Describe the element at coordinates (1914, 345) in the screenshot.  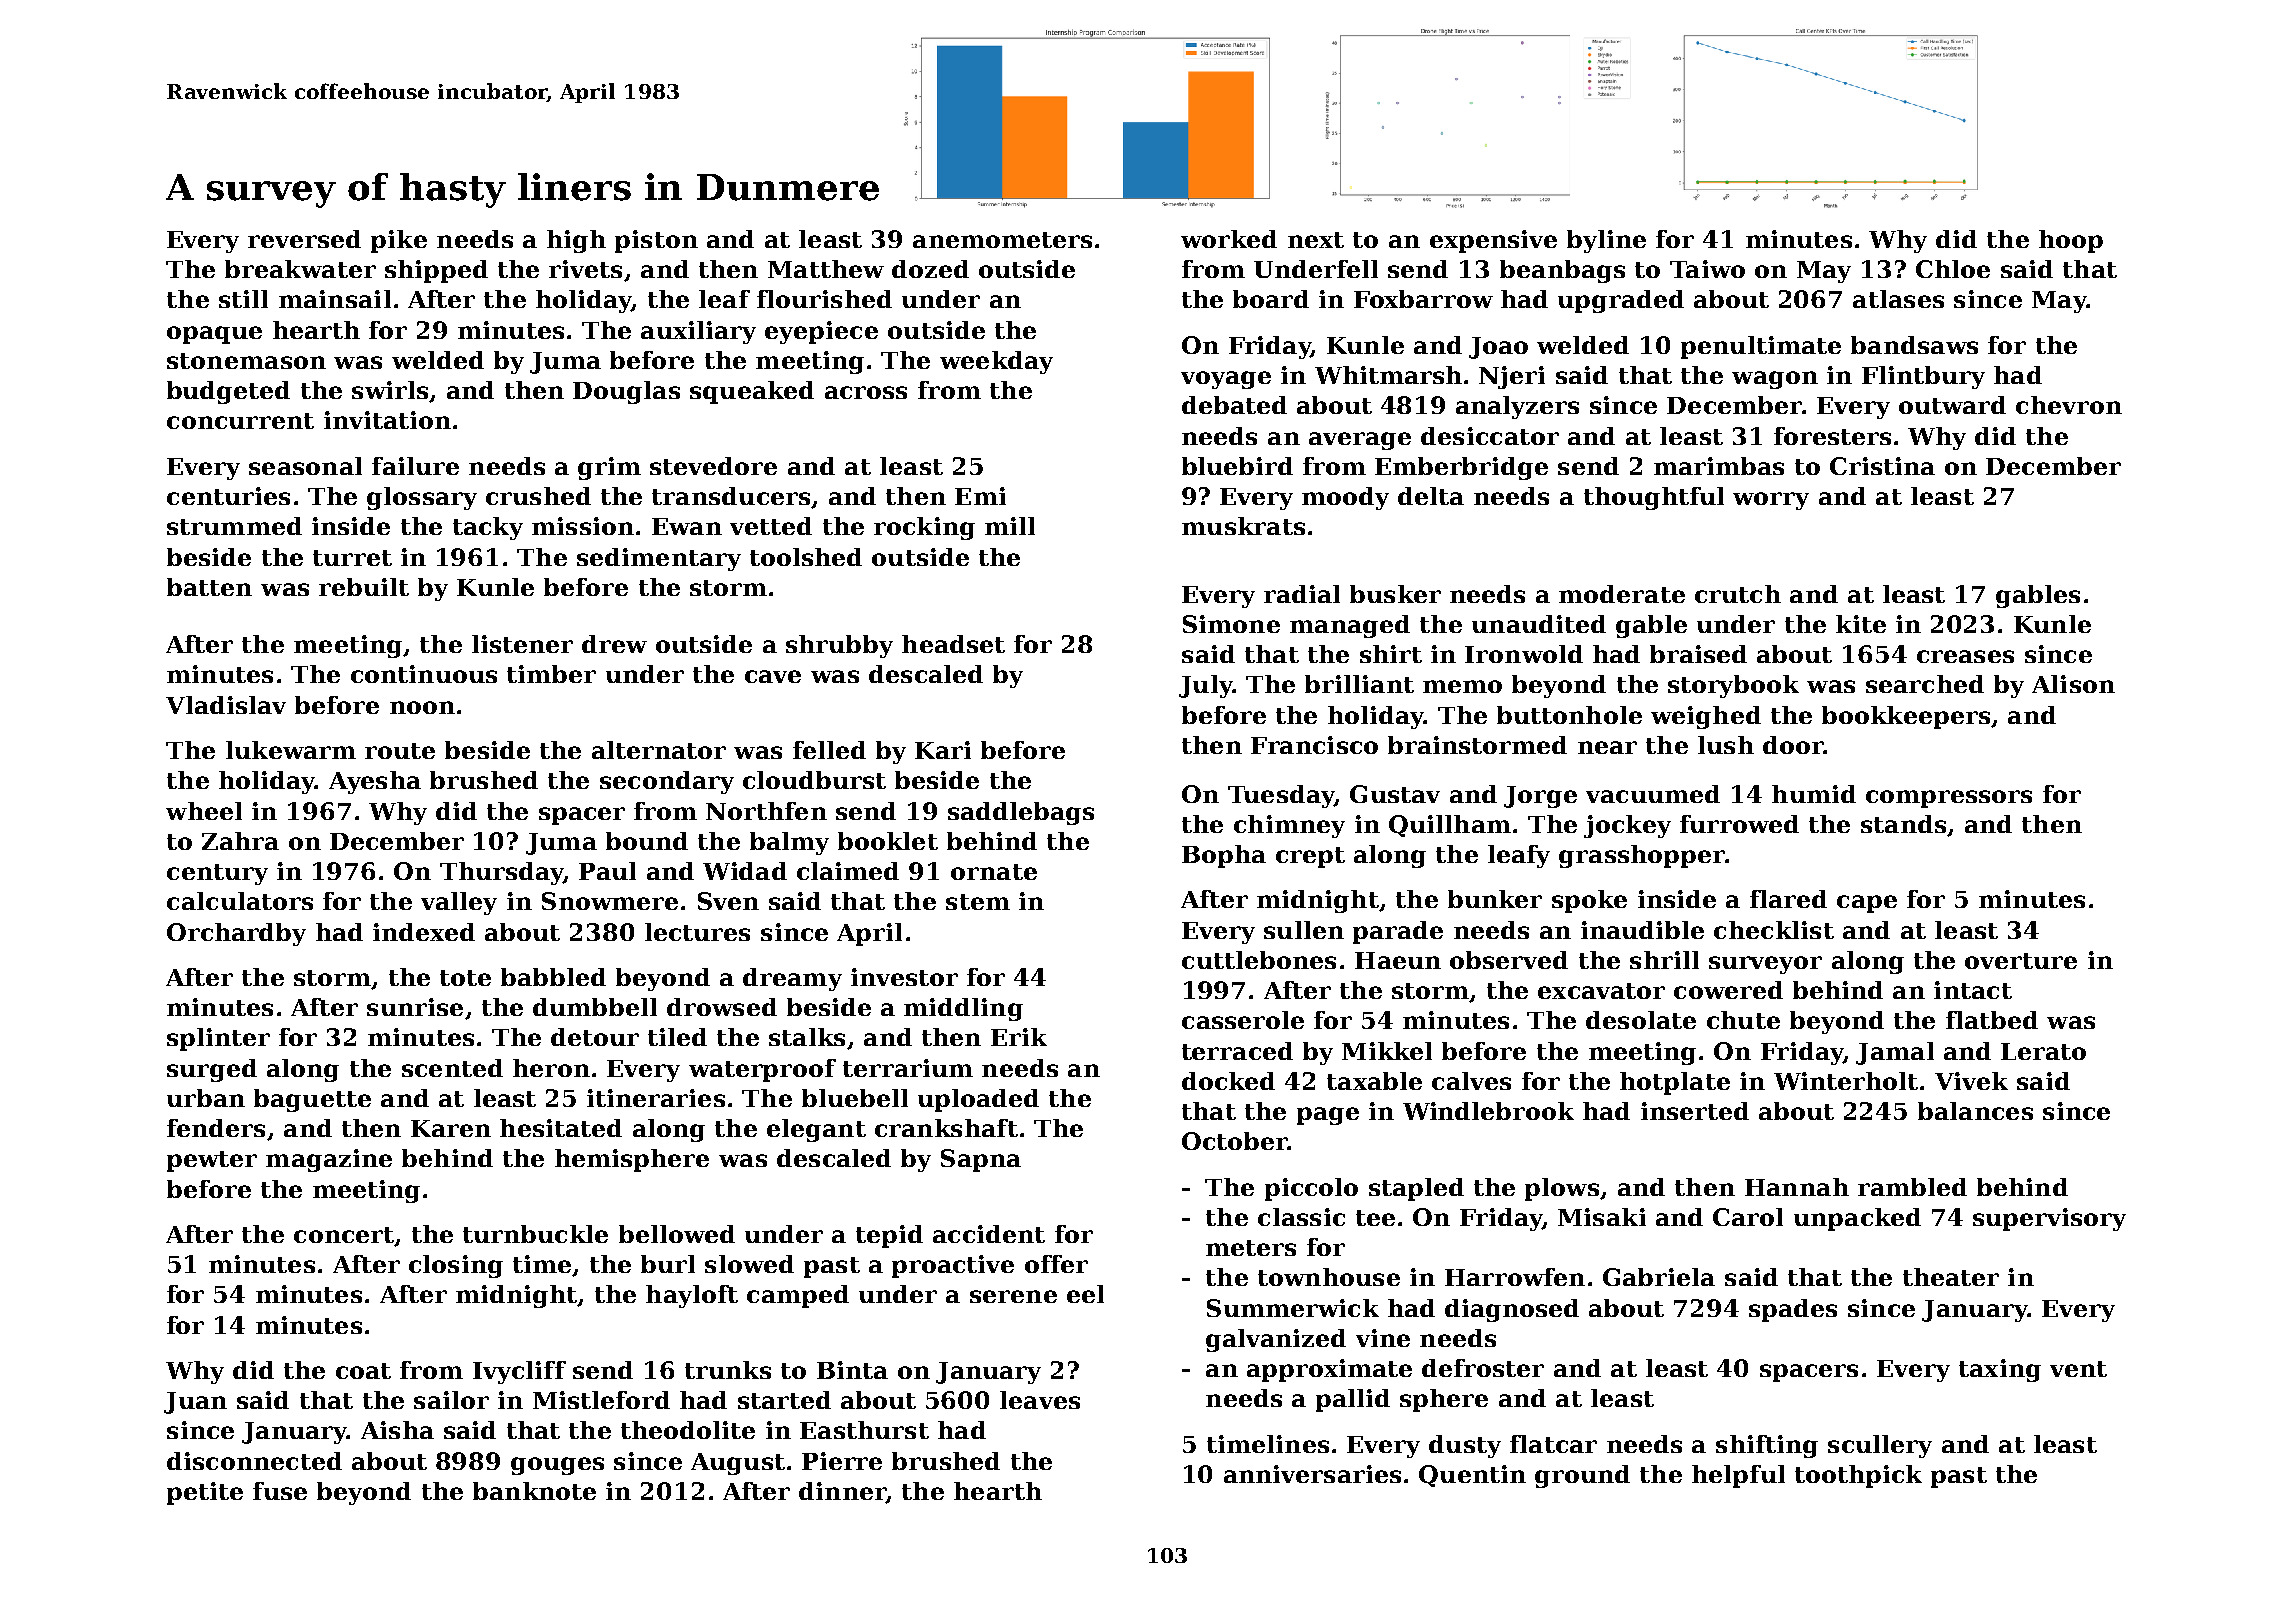
I see `bandsaws` at that location.
